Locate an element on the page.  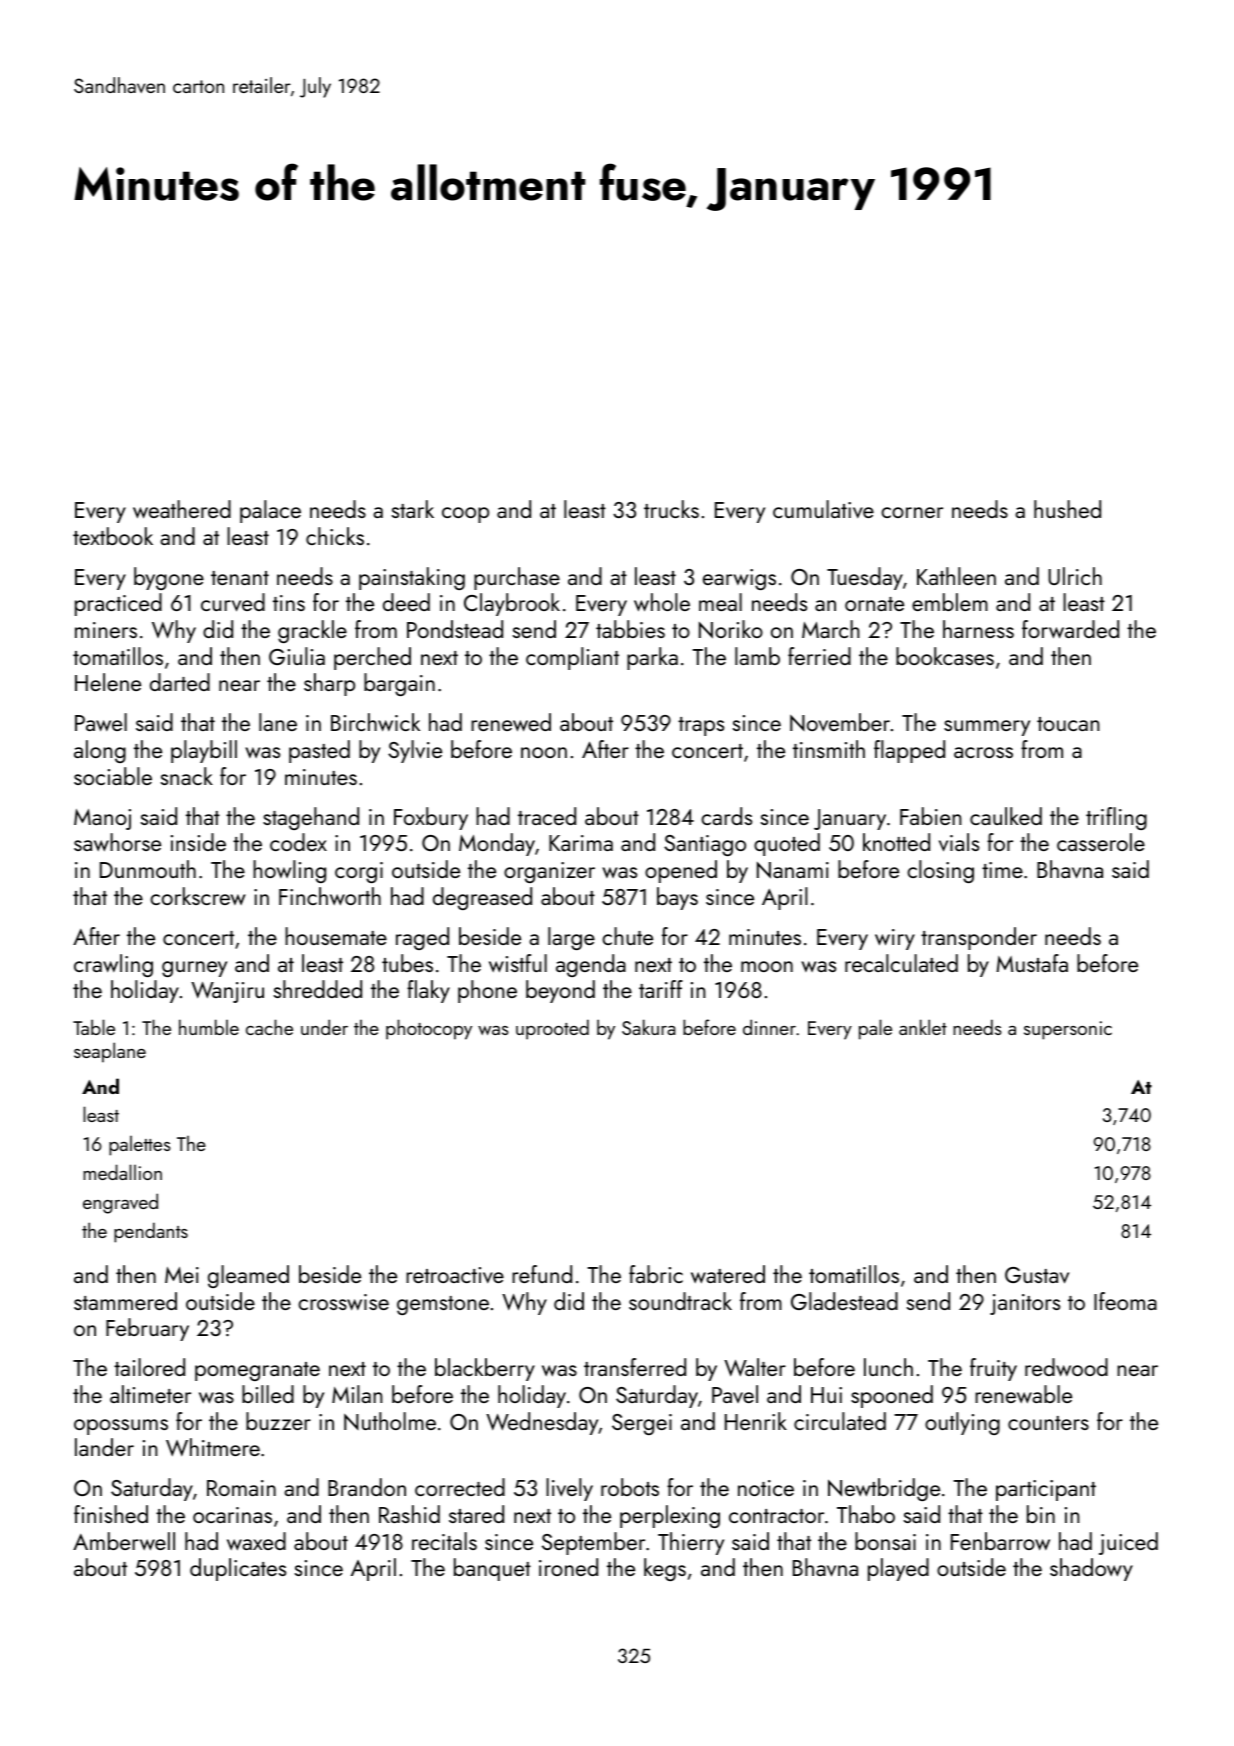
robots is located at coordinates (630, 1487).
